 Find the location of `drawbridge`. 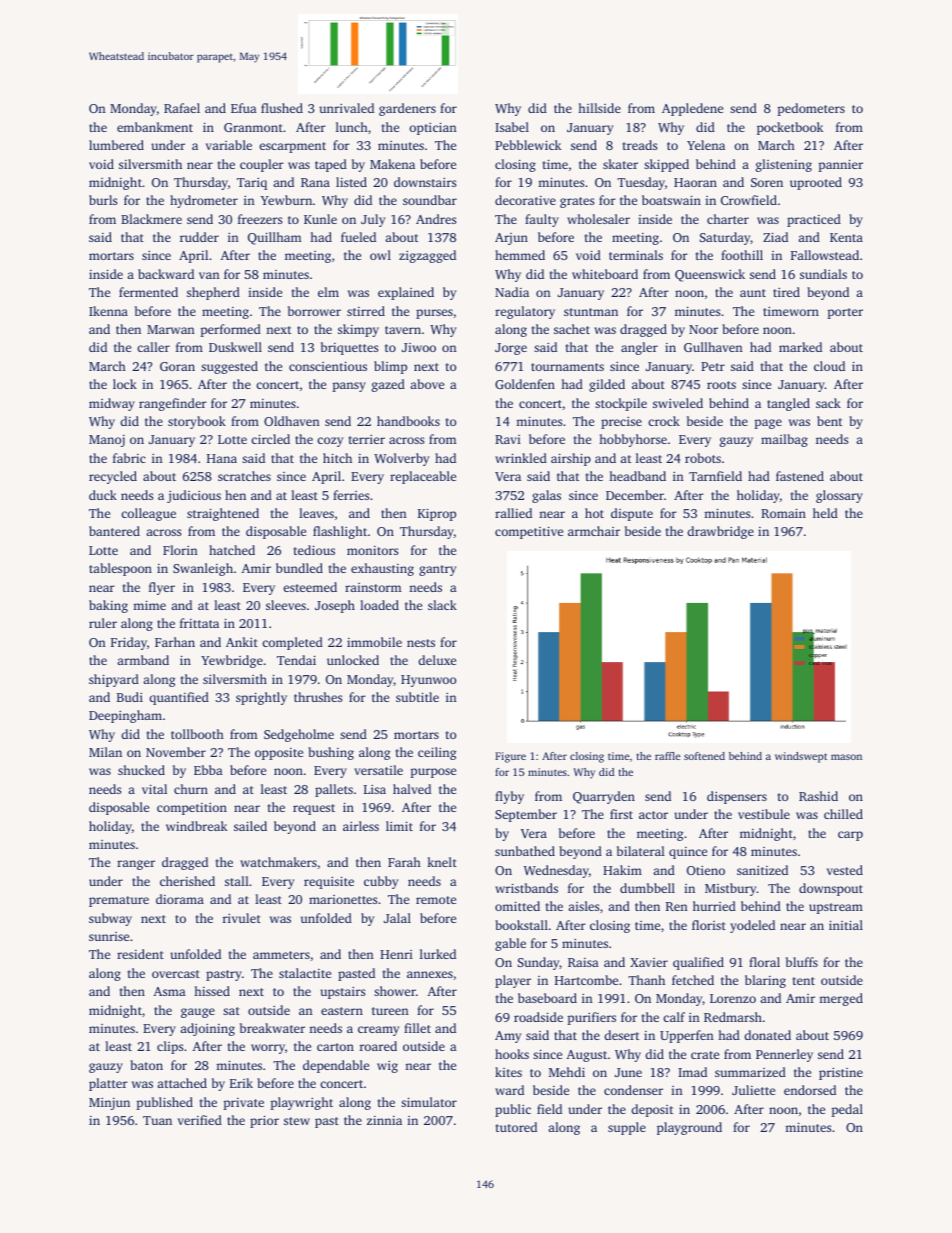

drawbridge is located at coordinates (720, 532).
